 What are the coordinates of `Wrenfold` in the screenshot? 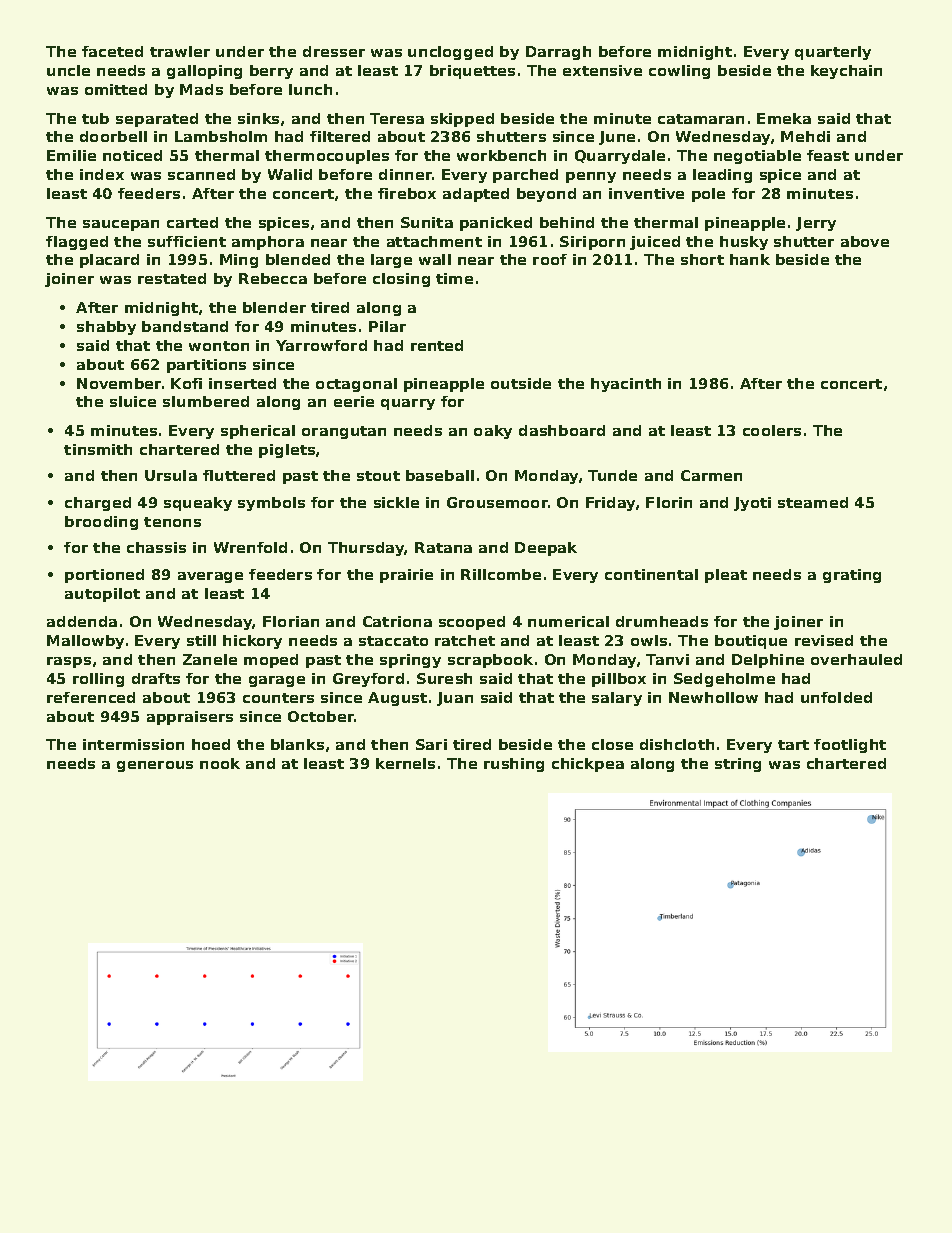 It's located at (250, 547).
